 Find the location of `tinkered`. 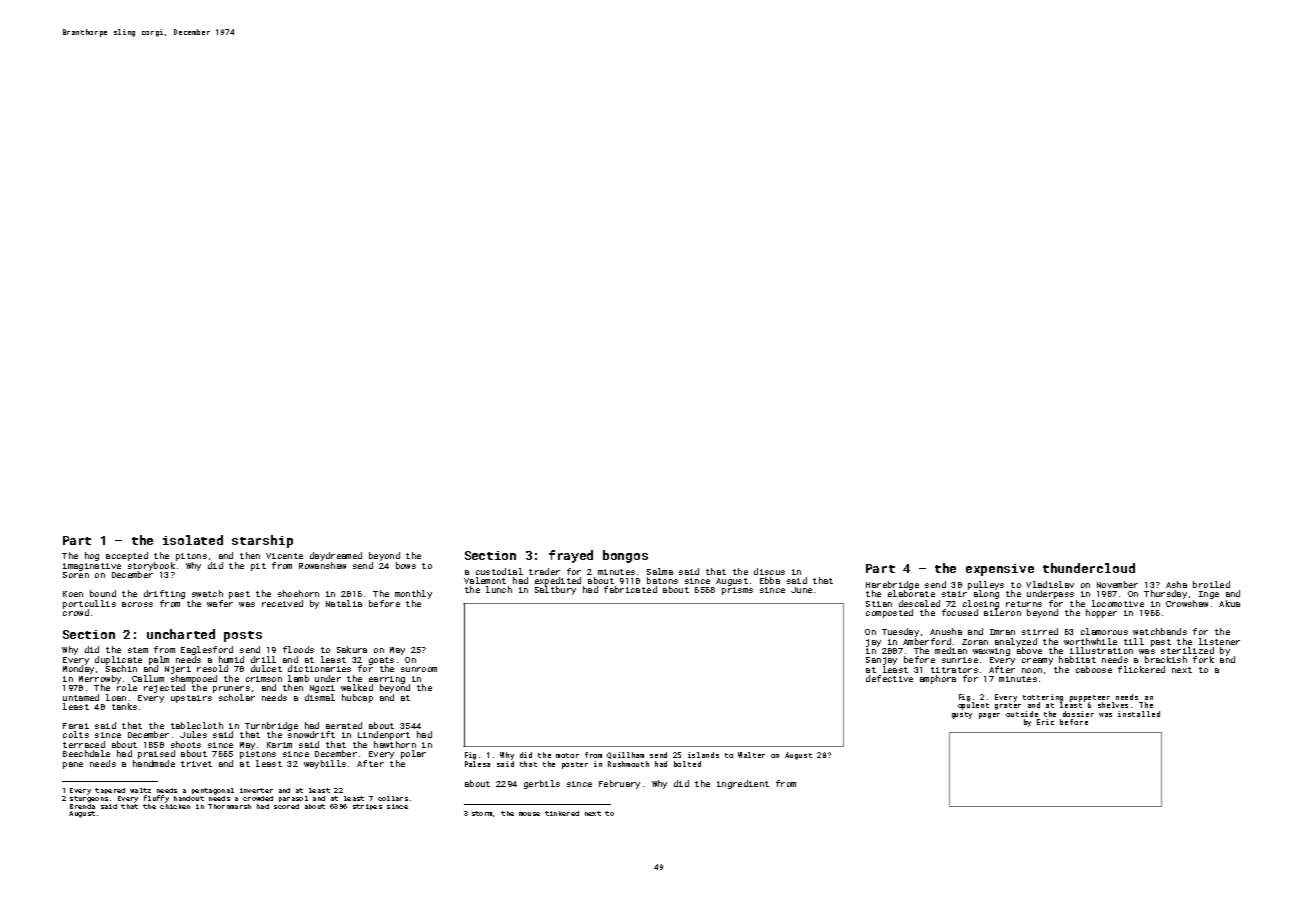

tinkered is located at coordinates (562, 813).
